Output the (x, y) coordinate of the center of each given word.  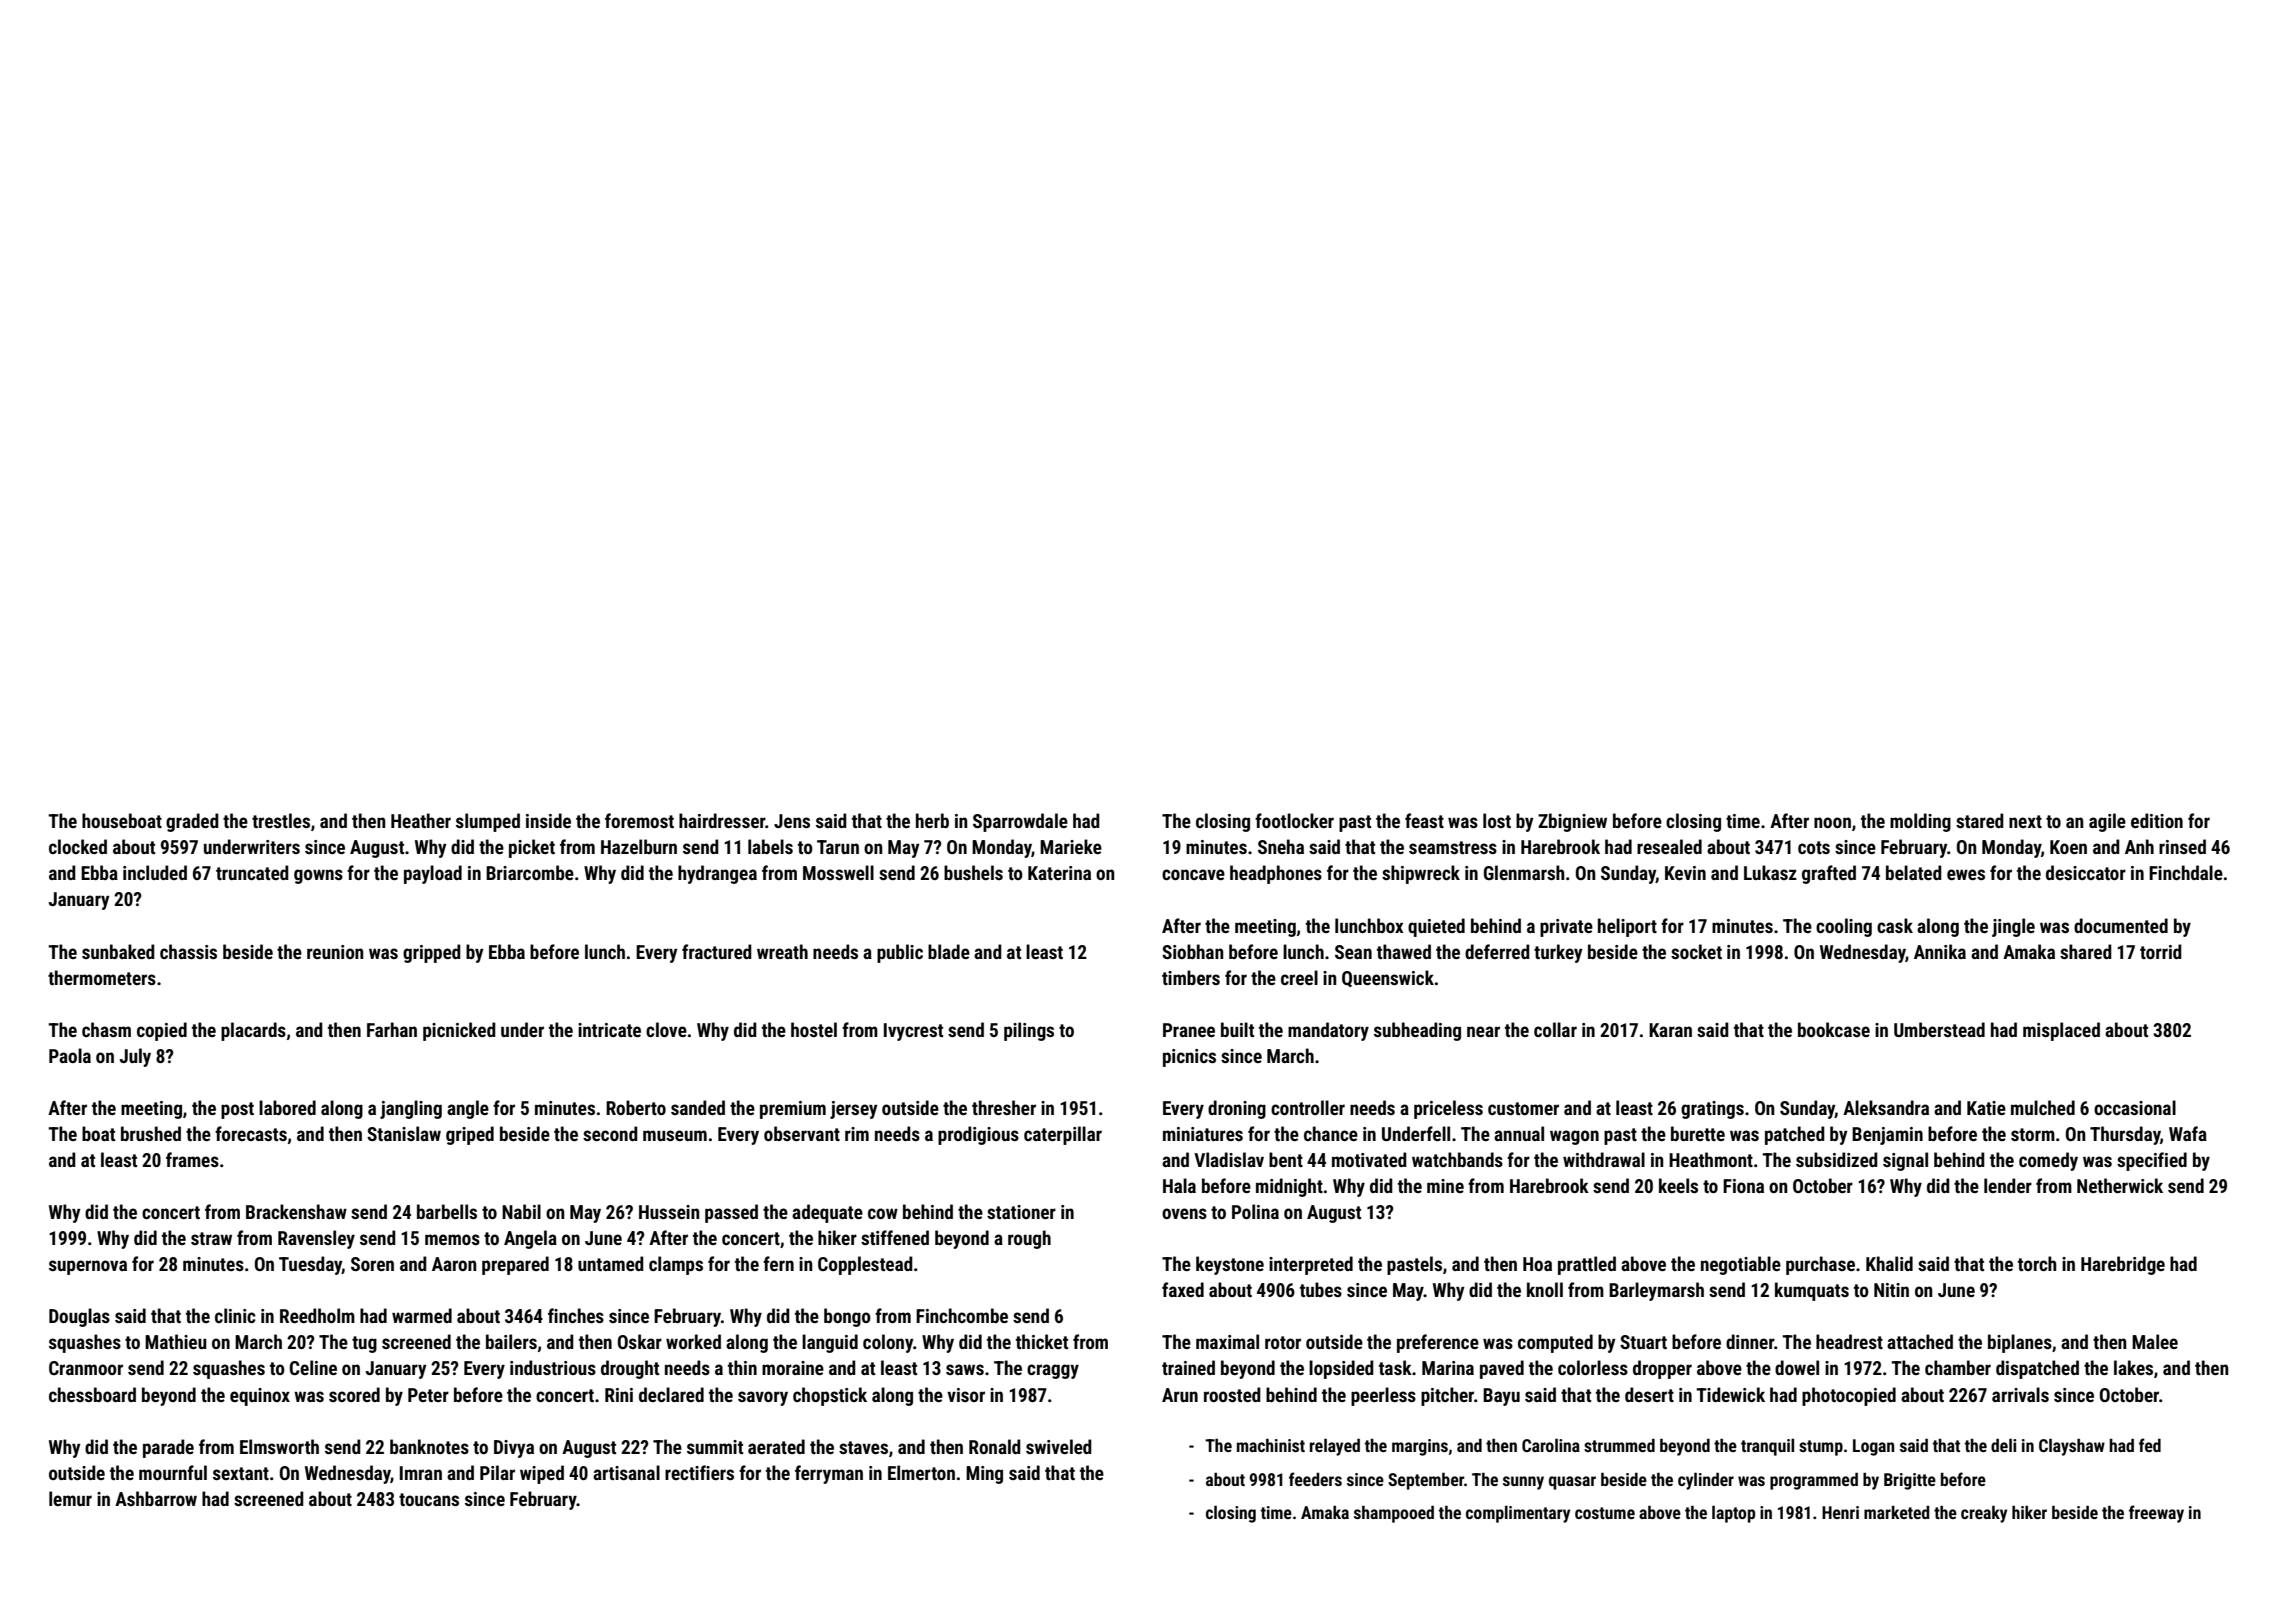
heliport (1627, 927)
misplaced (2061, 1031)
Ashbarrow (156, 1498)
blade (949, 951)
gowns (318, 876)
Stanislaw (404, 1133)
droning (1237, 1109)
